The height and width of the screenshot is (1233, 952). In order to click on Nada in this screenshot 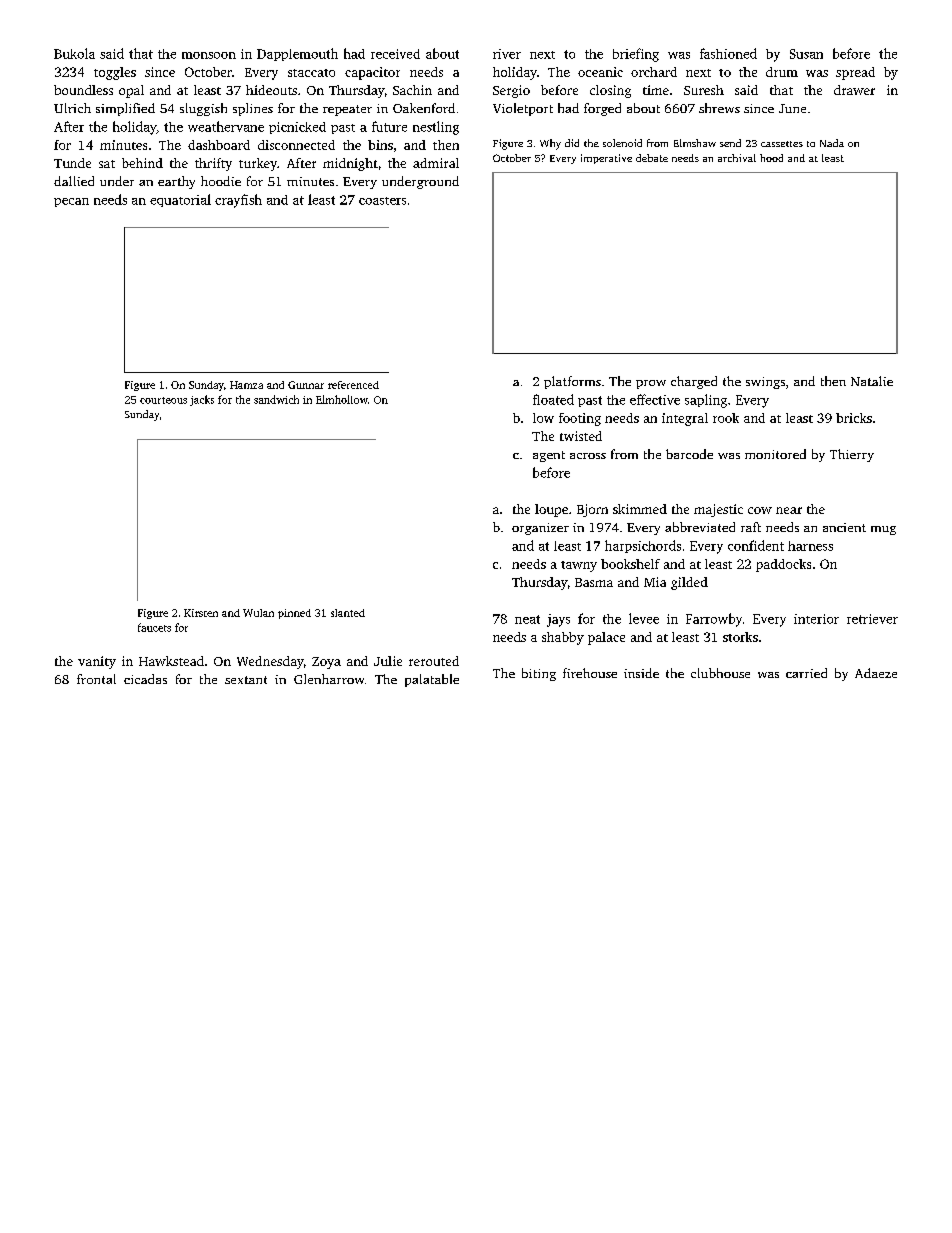, I will do `click(832, 143)`.
